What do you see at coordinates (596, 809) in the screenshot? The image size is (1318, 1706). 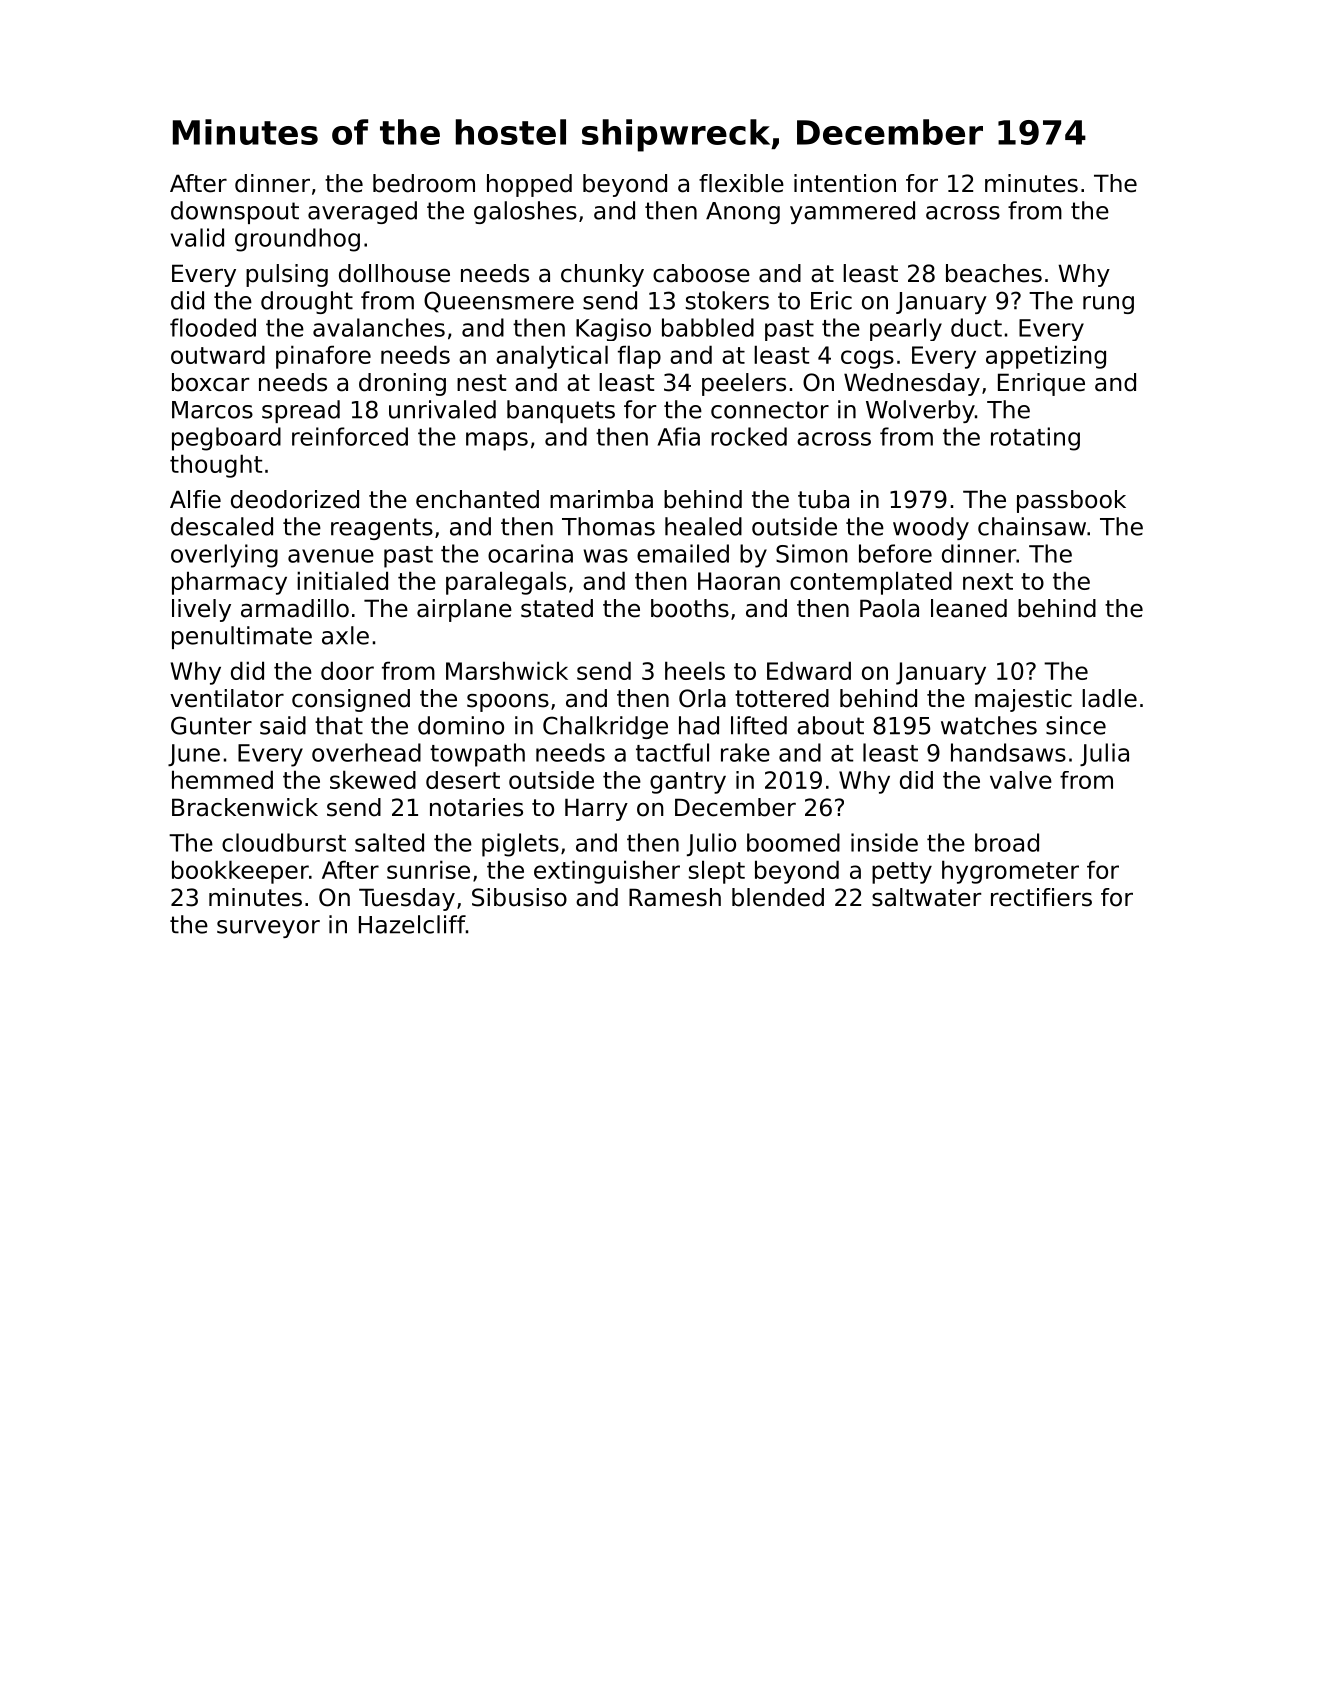 I see `Harry` at bounding box center [596, 809].
